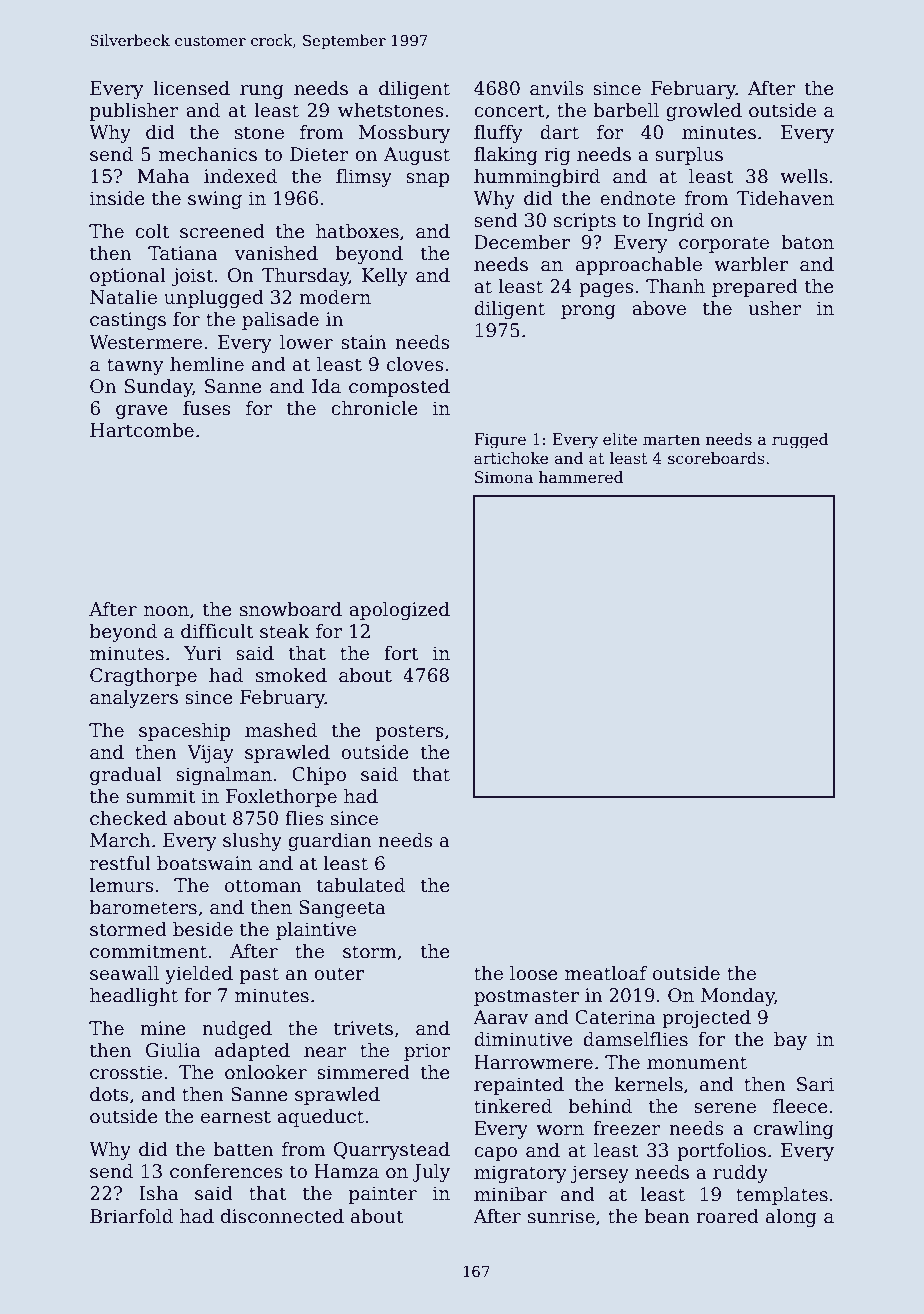 The image size is (924, 1314). I want to click on approachable, so click(639, 266).
